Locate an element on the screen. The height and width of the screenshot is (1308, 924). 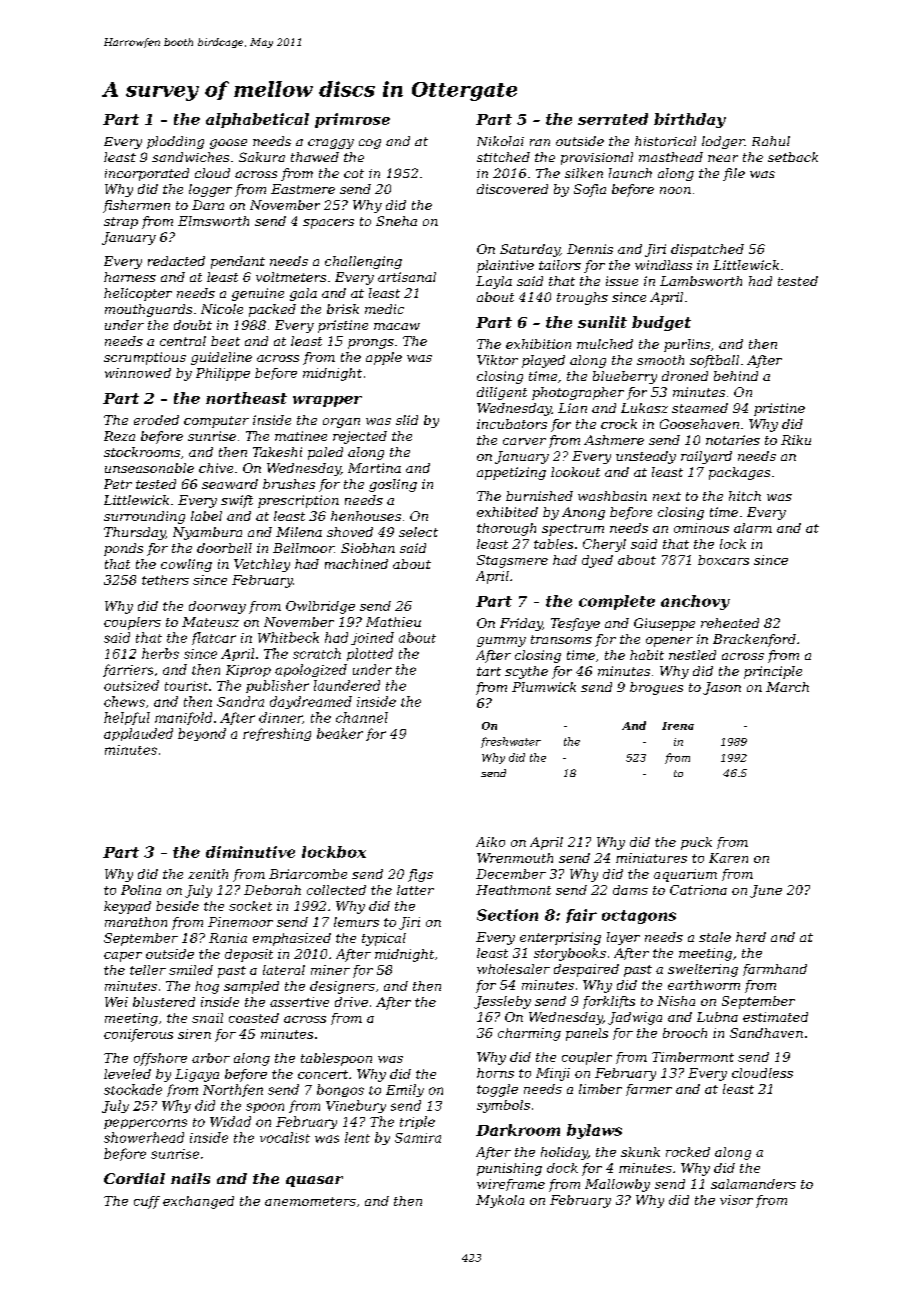
Whitbeck is located at coordinates (288, 637).
